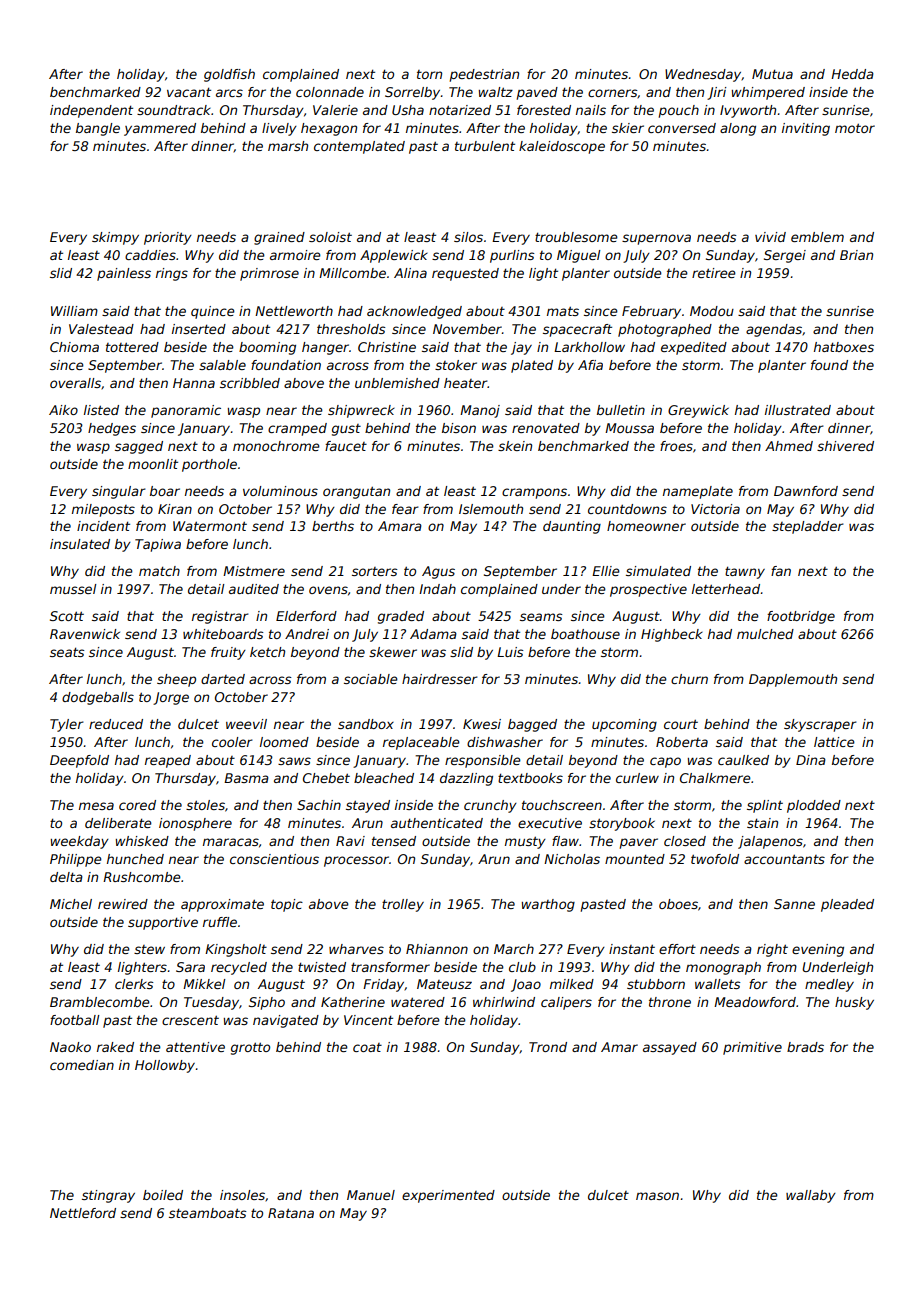 The width and height of the image is (924, 1308). Describe the element at coordinates (223, 679) in the image. I see `darted` at that location.
